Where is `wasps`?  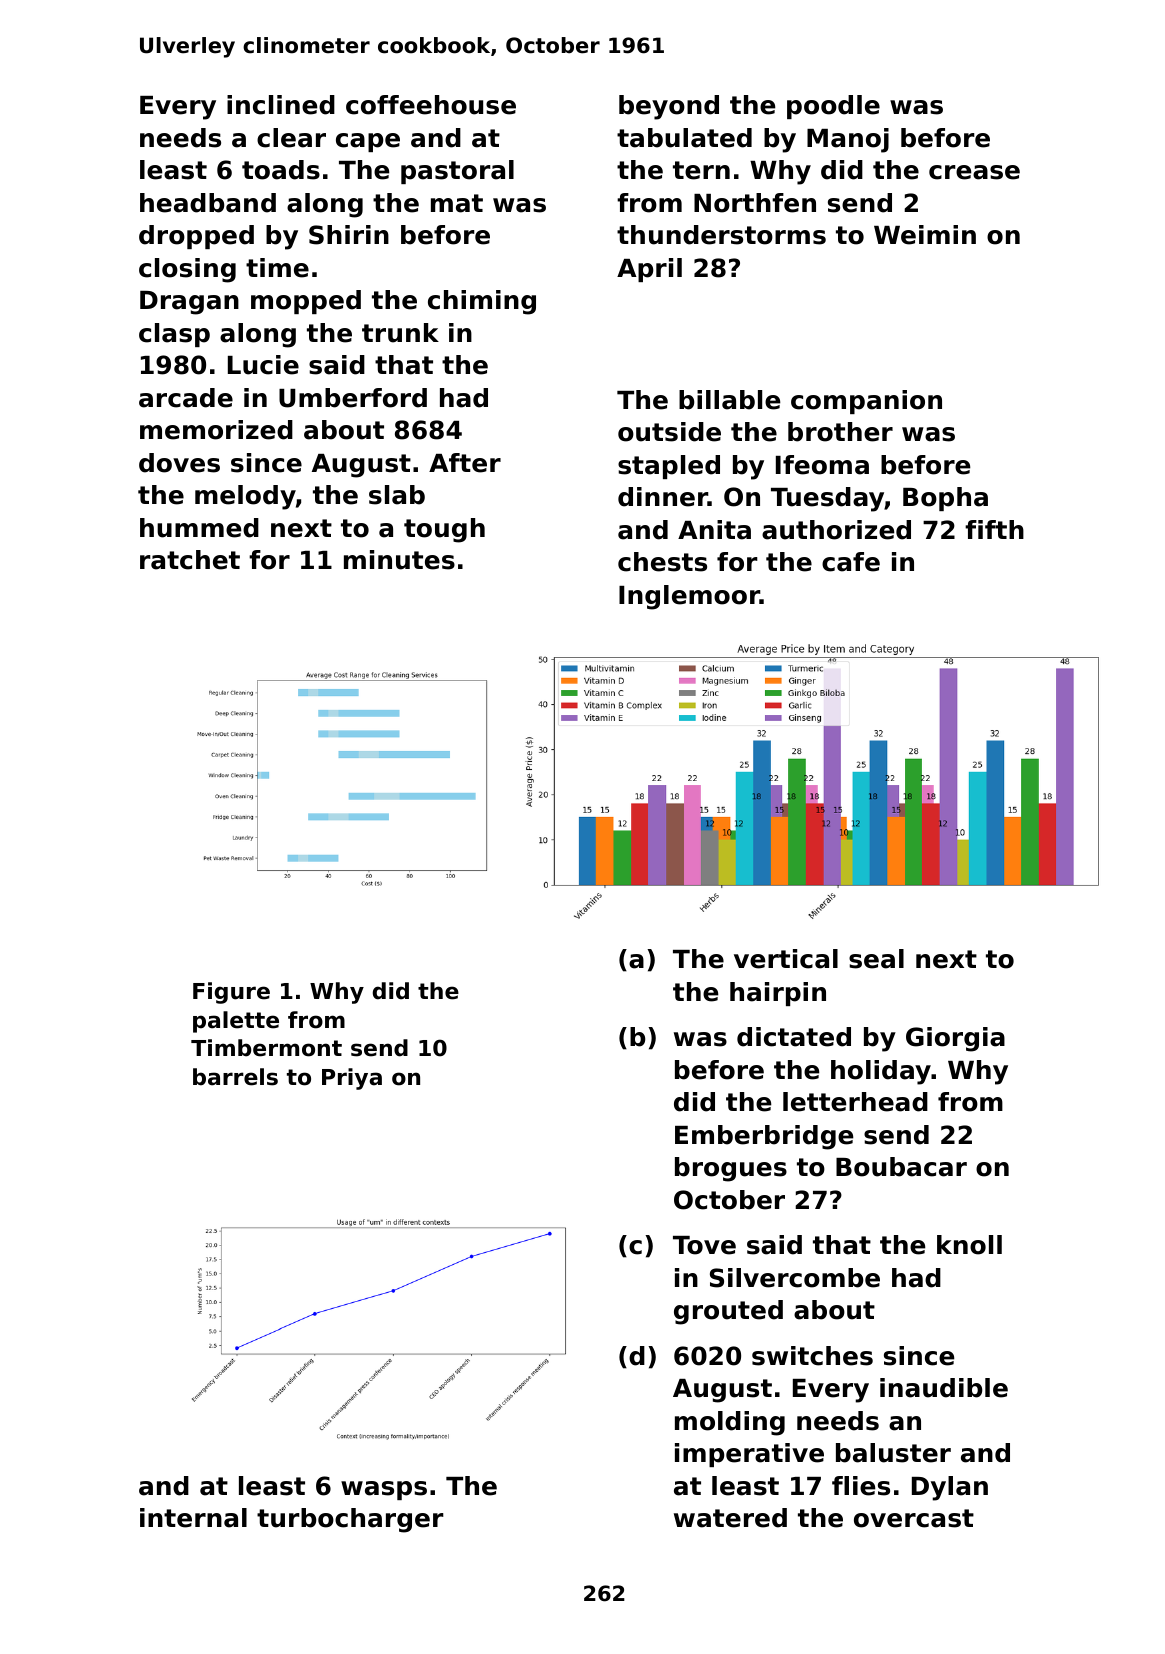 wasps is located at coordinates (384, 1490).
